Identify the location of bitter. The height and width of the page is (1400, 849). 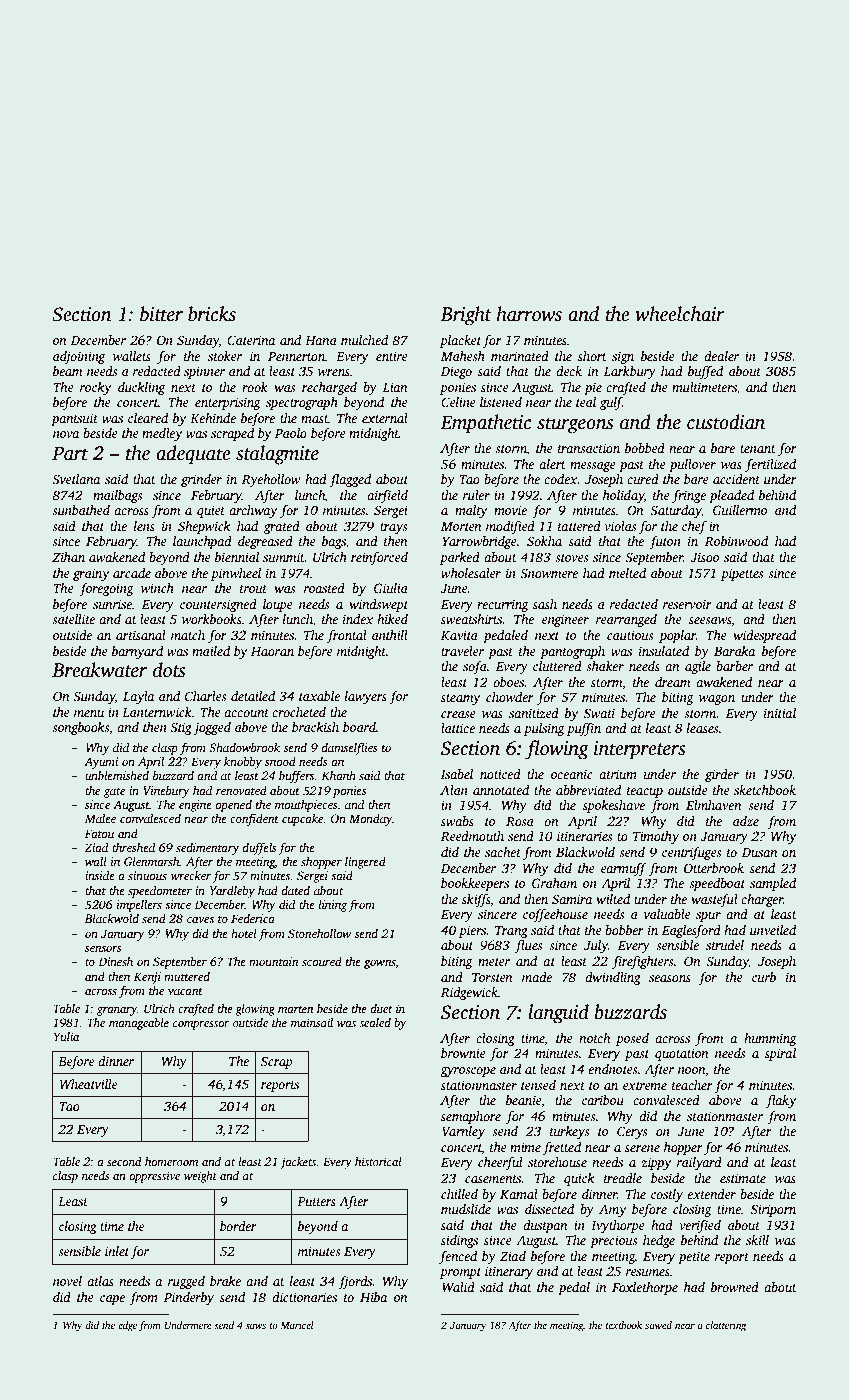
(161, 314).
